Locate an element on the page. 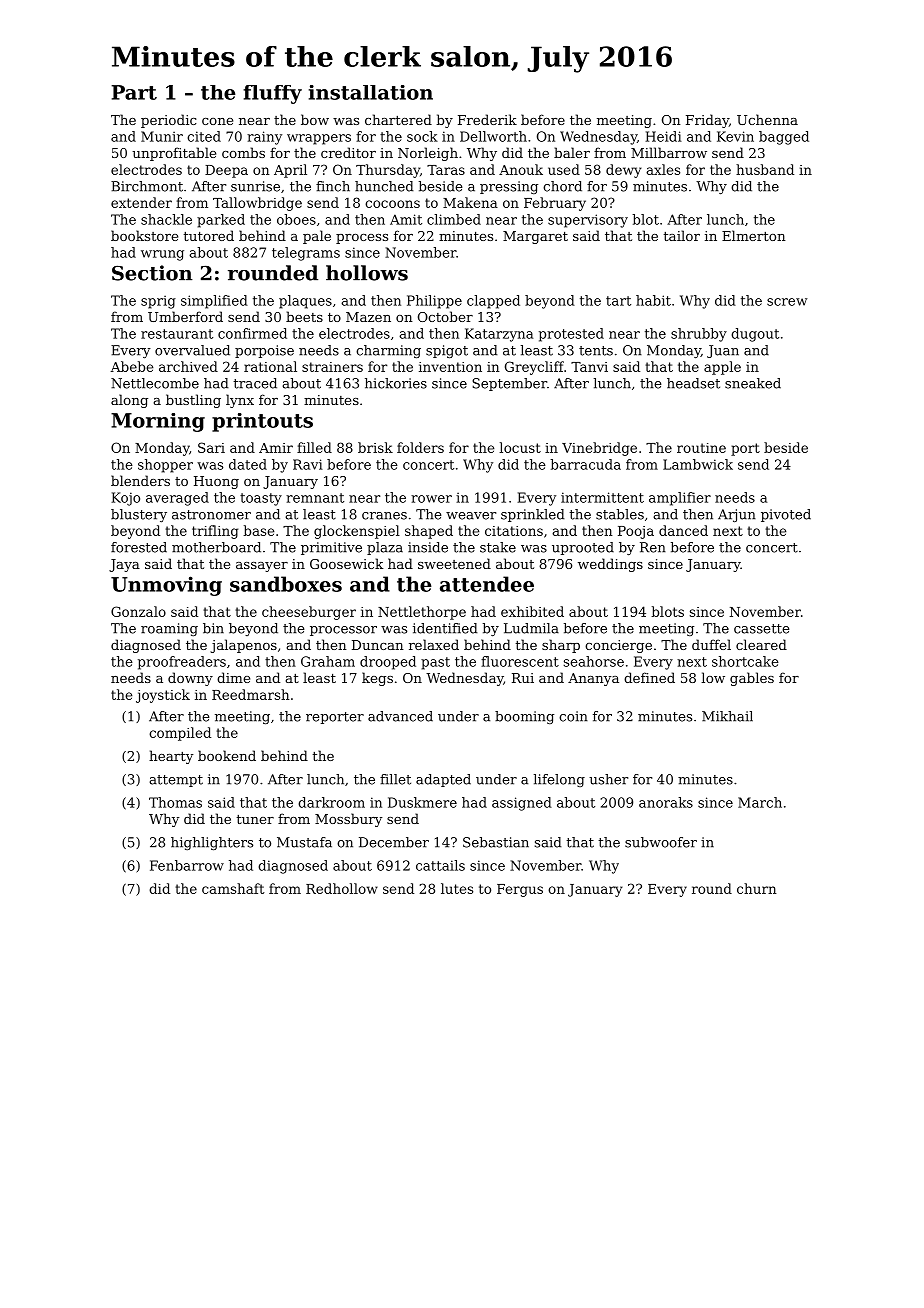 The image size is (924, 1308). Friday is located at coordinates (707, 121).
